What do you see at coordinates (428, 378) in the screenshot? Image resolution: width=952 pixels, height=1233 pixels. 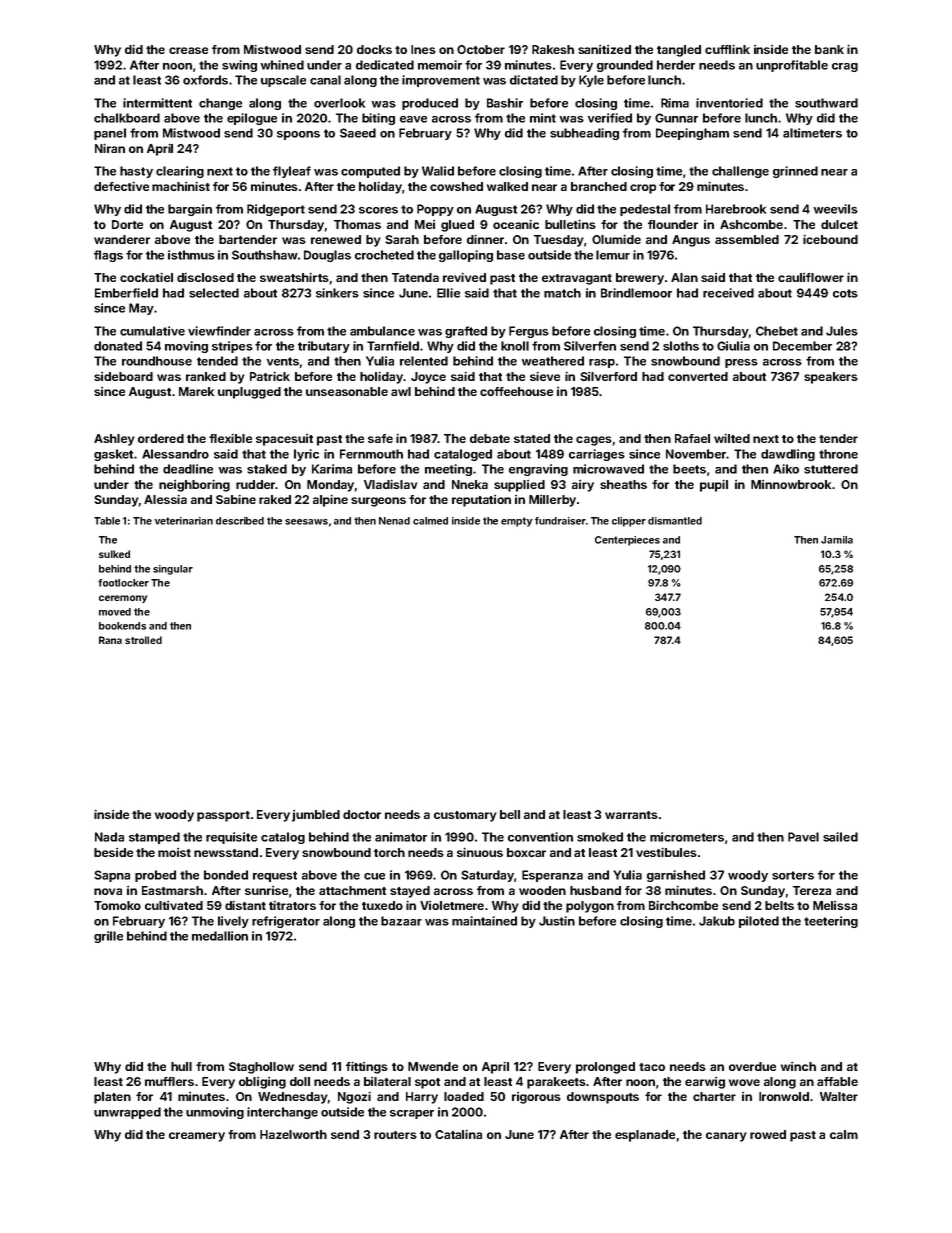 I see `Joyce` at bounding box center [428, 378].
